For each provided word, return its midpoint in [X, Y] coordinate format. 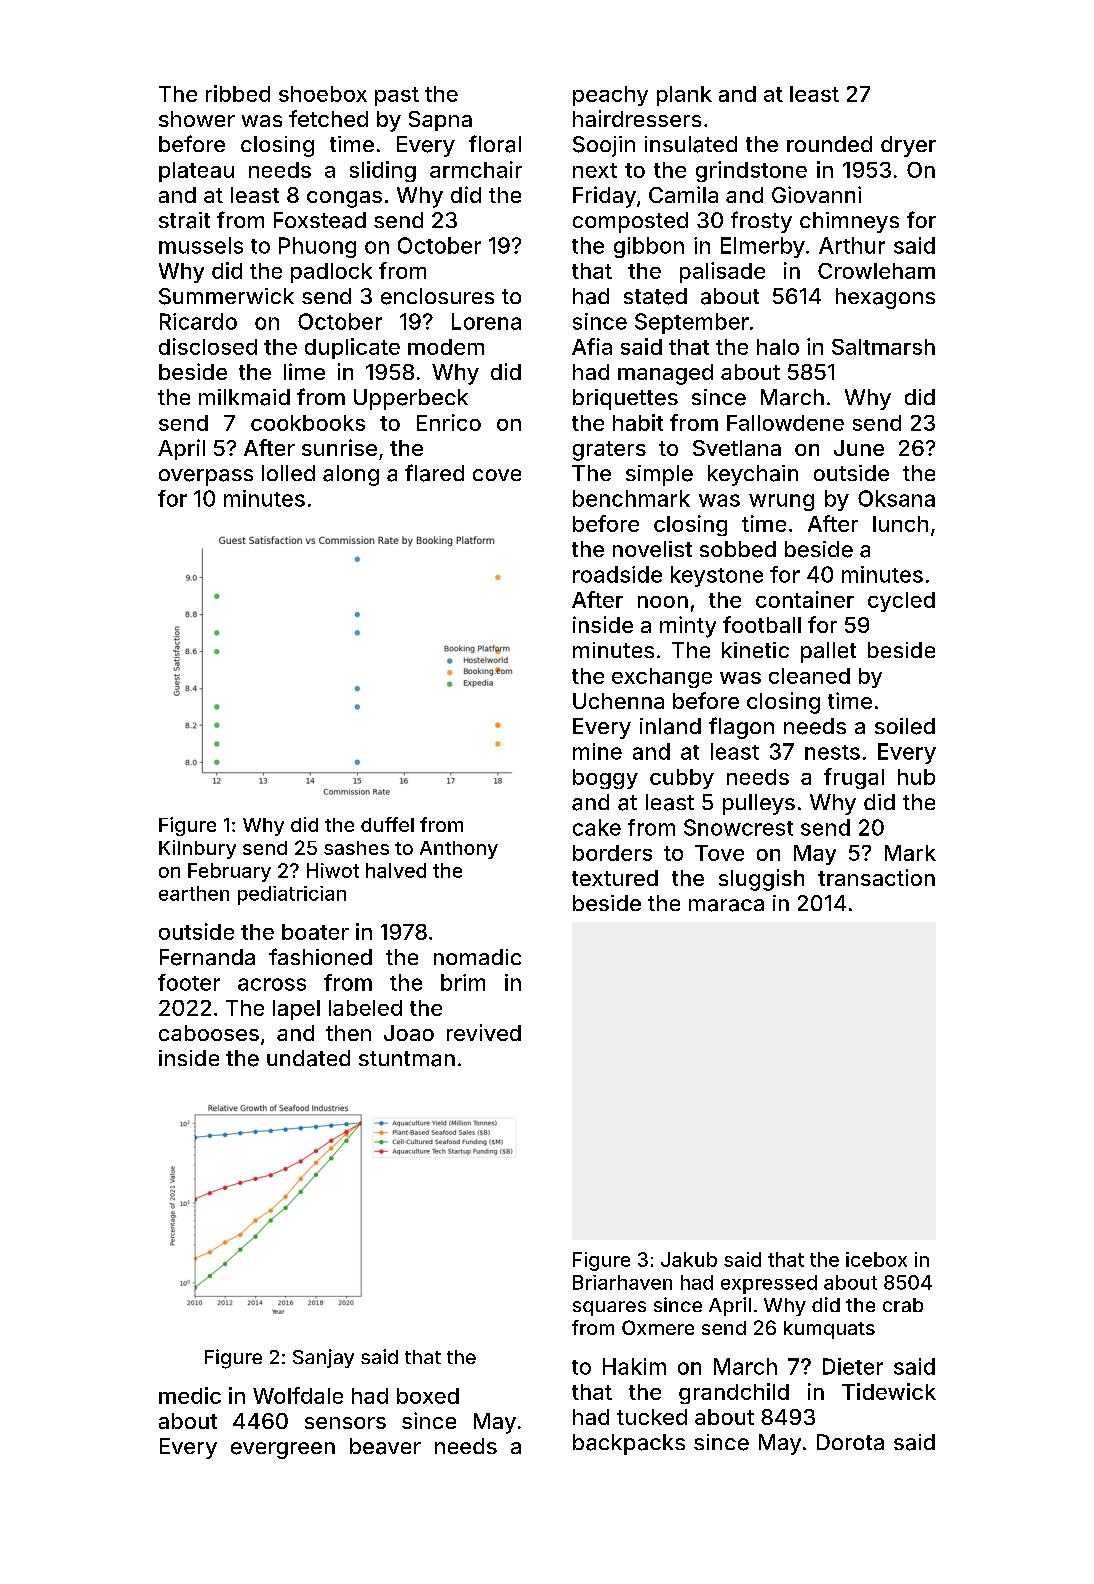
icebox [876, 1259]
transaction [876, 877]
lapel [296, 1010]
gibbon [649, 247]
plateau [196, 172]
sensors [345, 1423]
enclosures [437, 296]
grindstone [751, 171]
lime [304, 371]
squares [609, 1308]
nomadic [477, 957]
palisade [722, 272]
